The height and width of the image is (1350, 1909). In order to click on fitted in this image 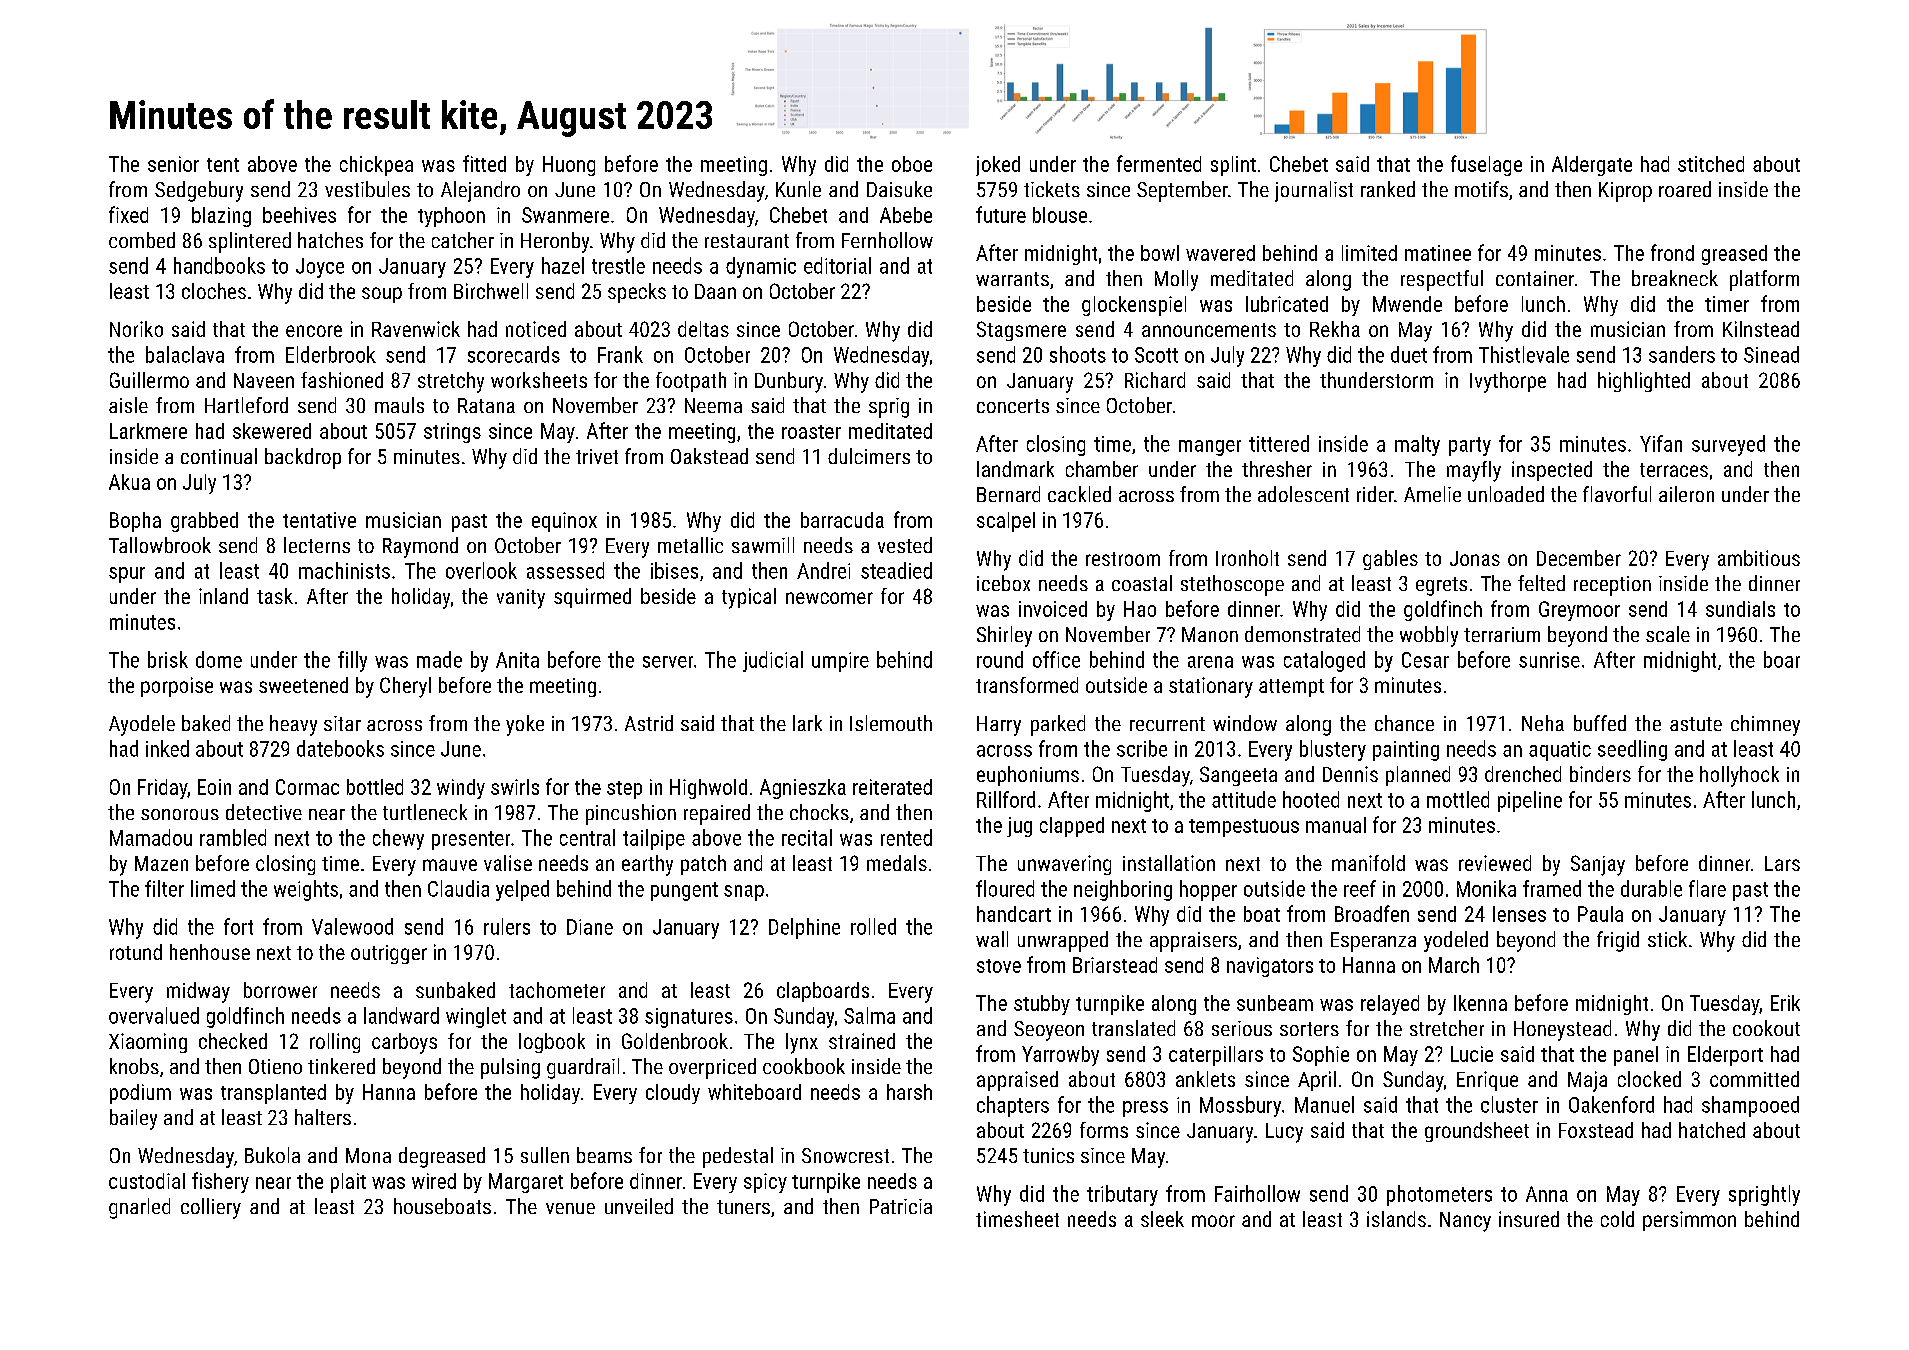, I will do `click(484, 163)`.
